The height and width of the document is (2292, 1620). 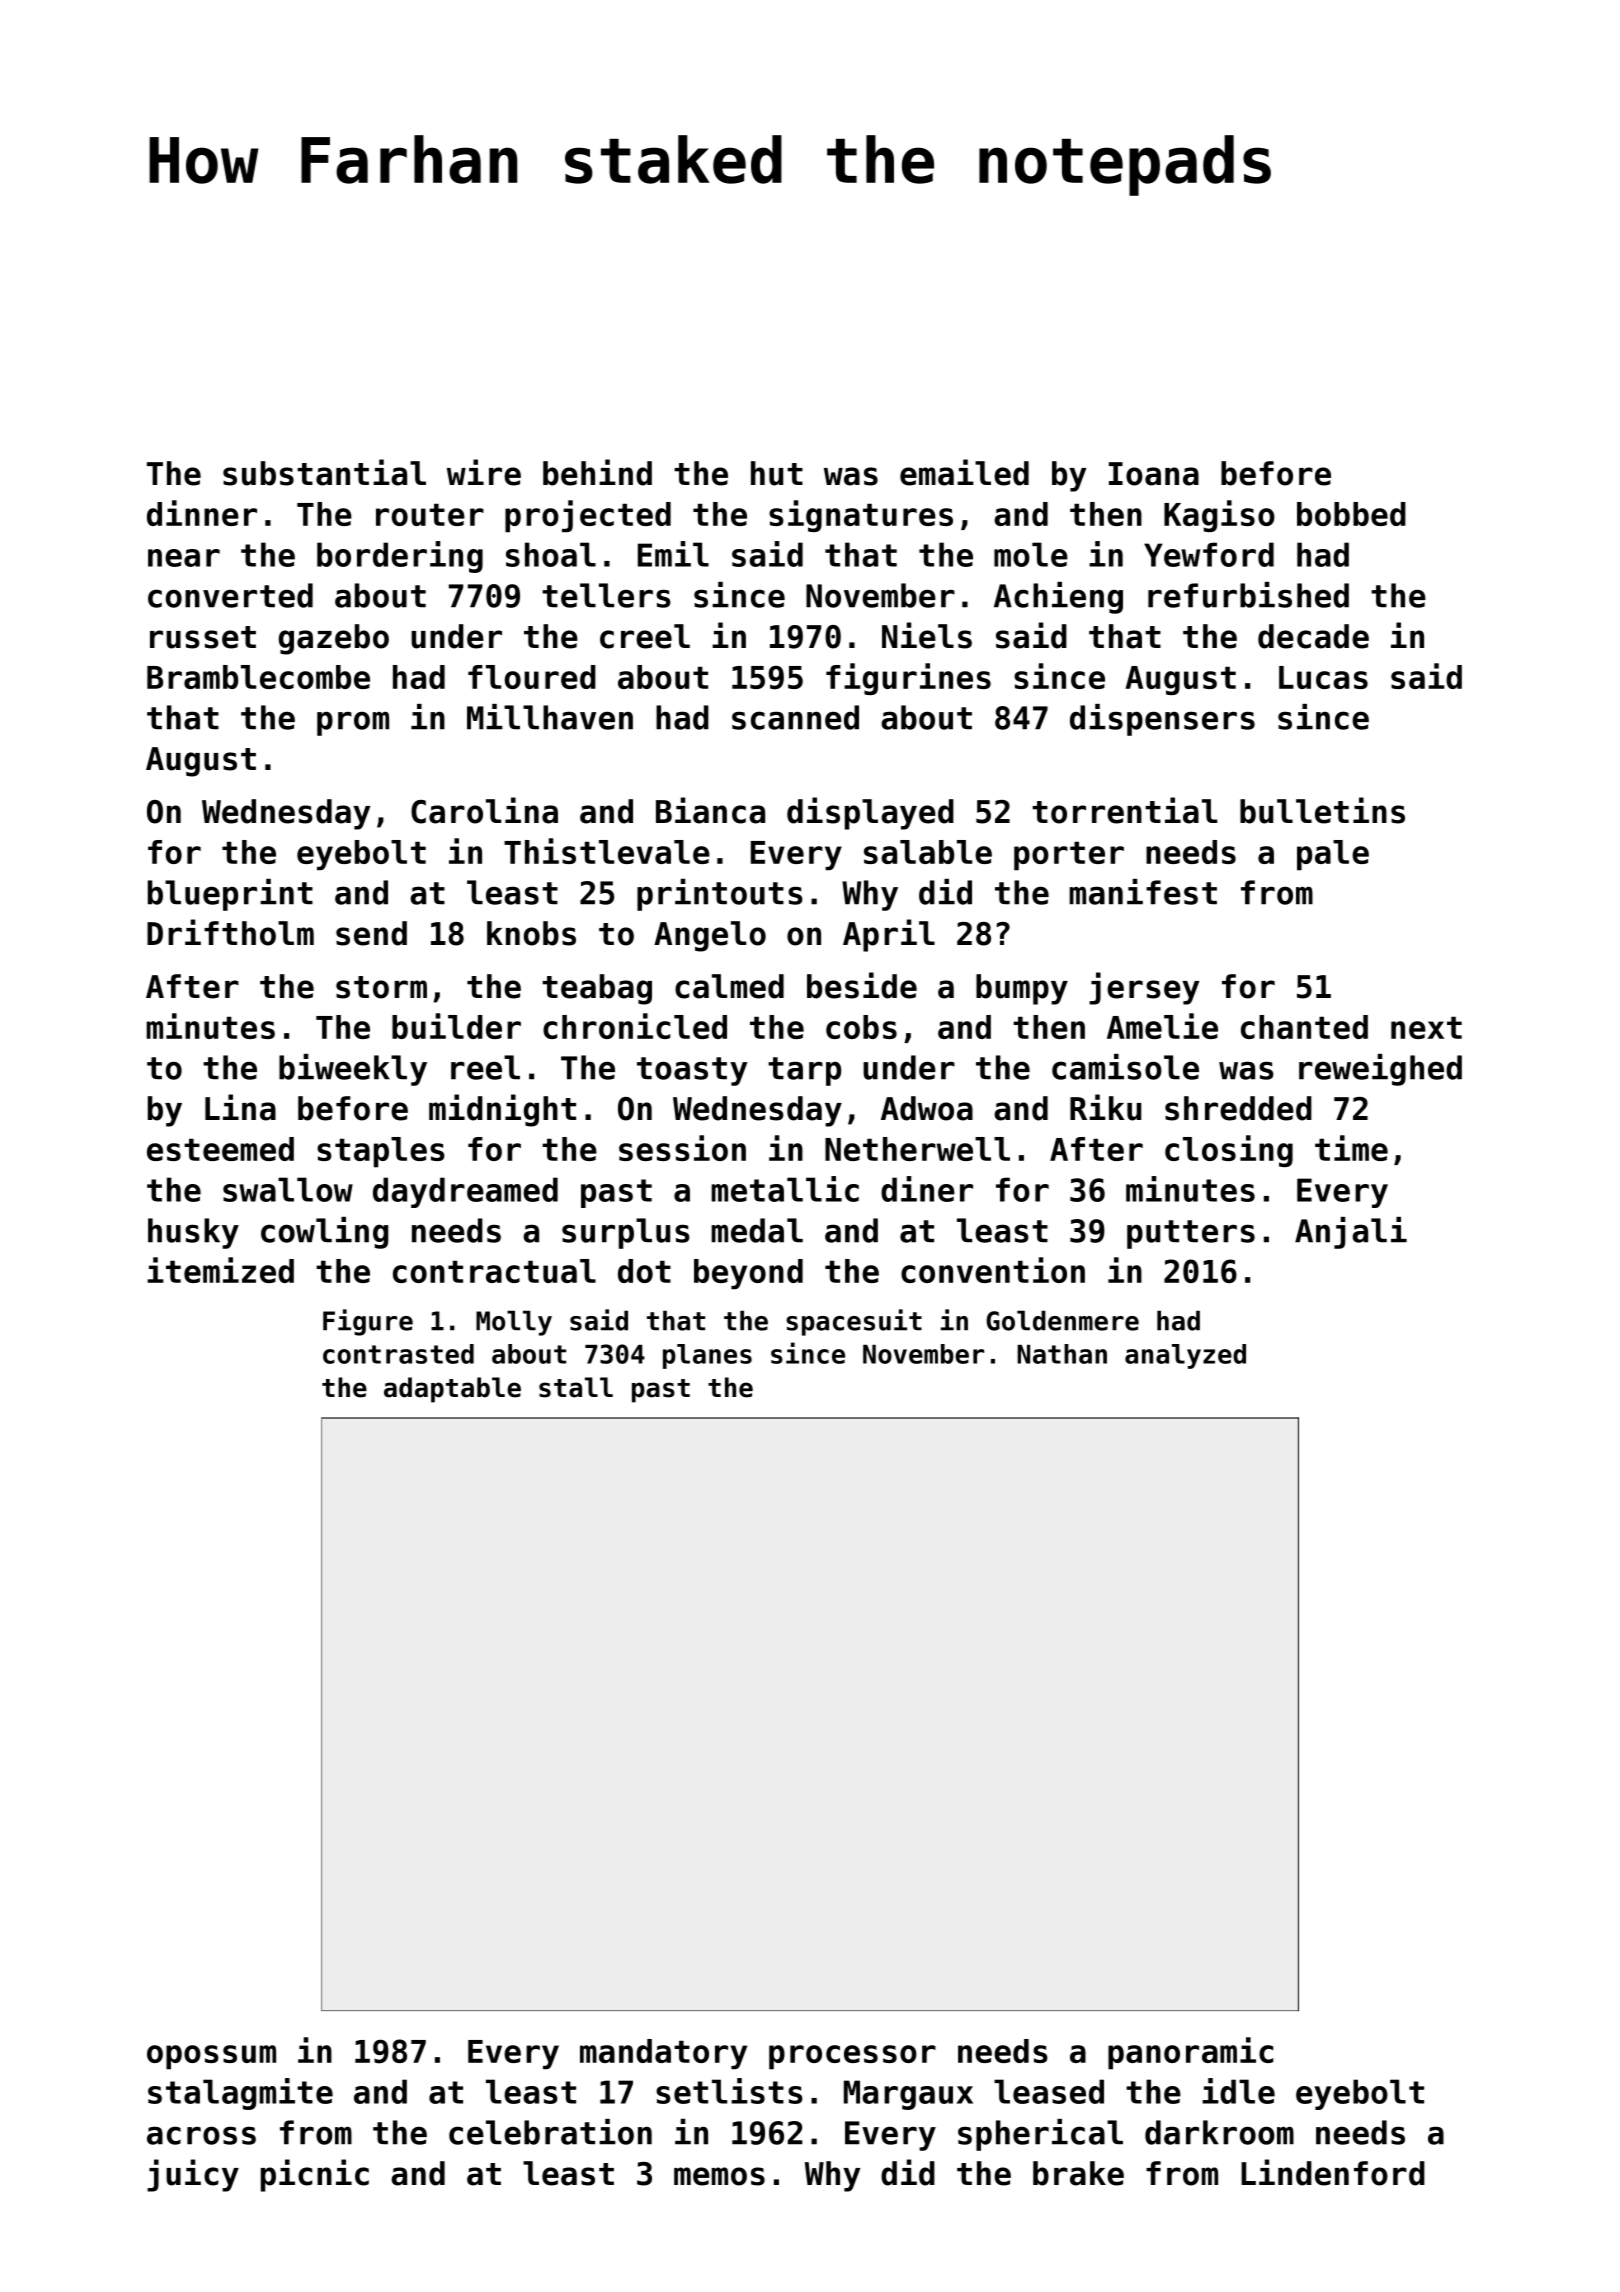 I want to click on substantial, so click(x=324, y=472).
